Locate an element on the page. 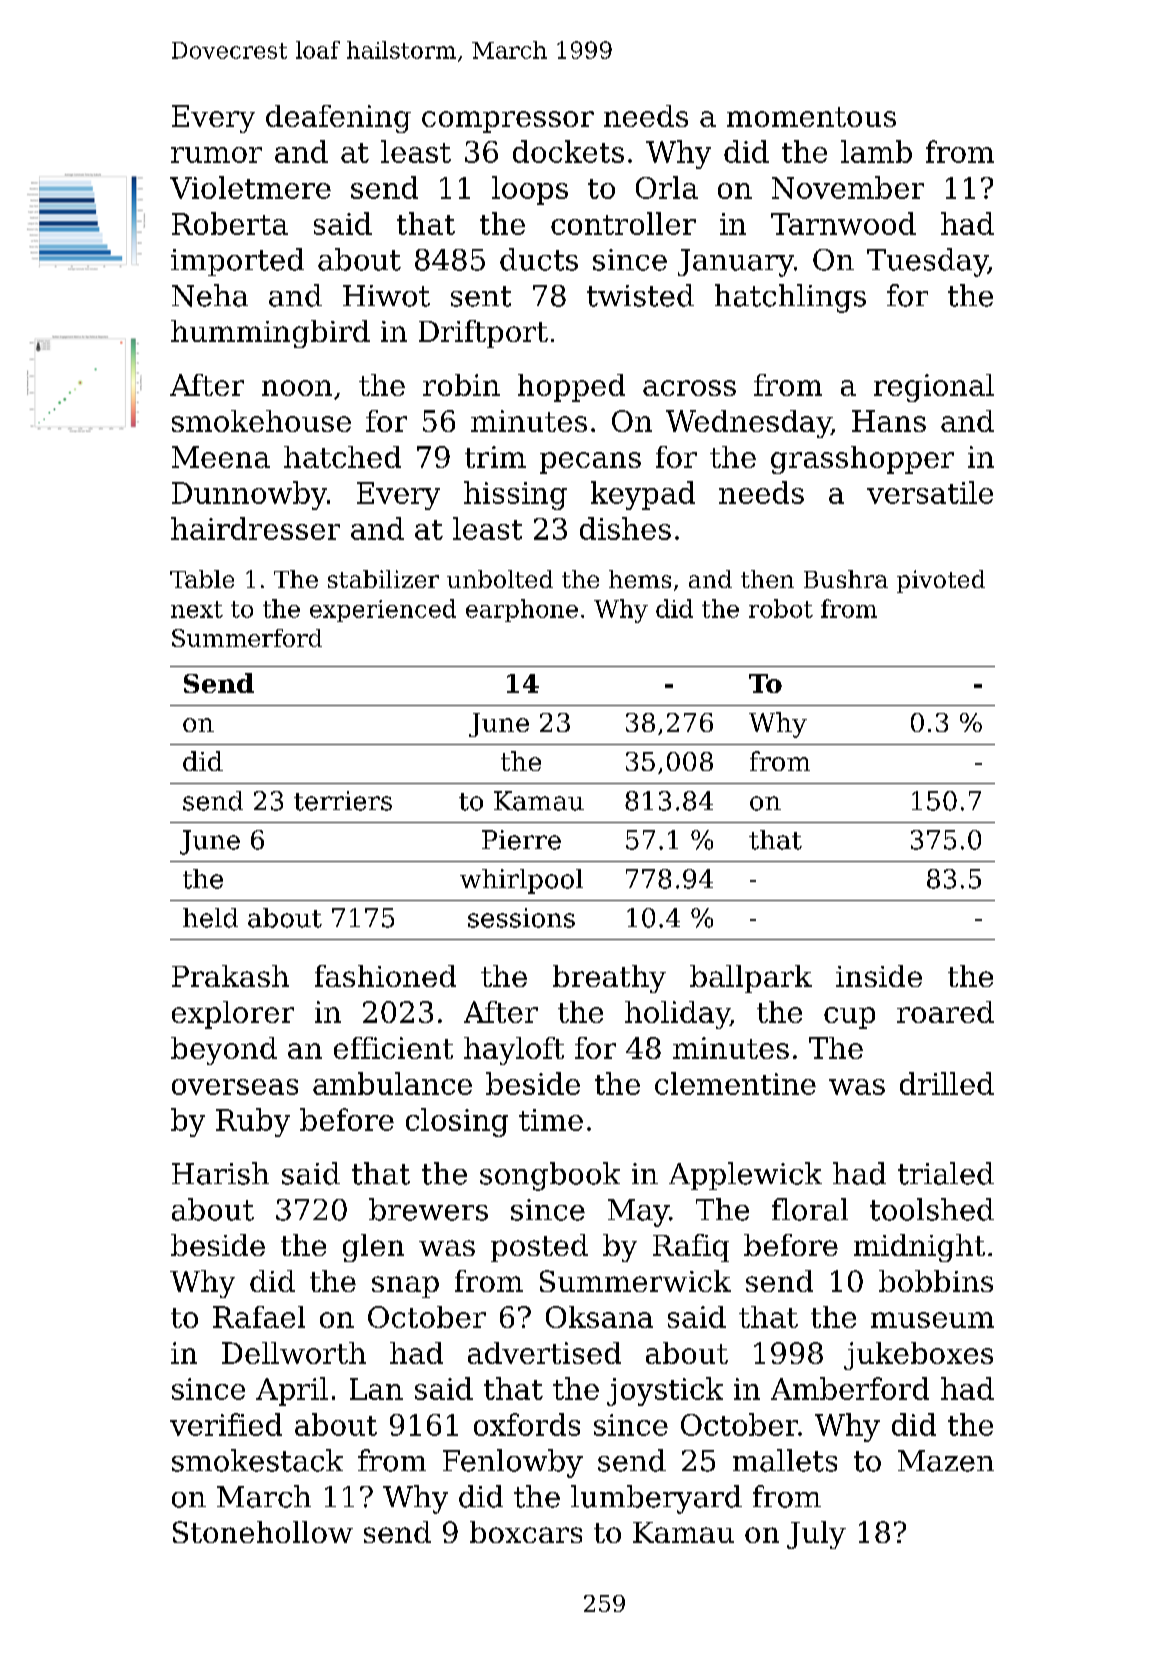  smokestack is located at coordinates (257, 1460).
